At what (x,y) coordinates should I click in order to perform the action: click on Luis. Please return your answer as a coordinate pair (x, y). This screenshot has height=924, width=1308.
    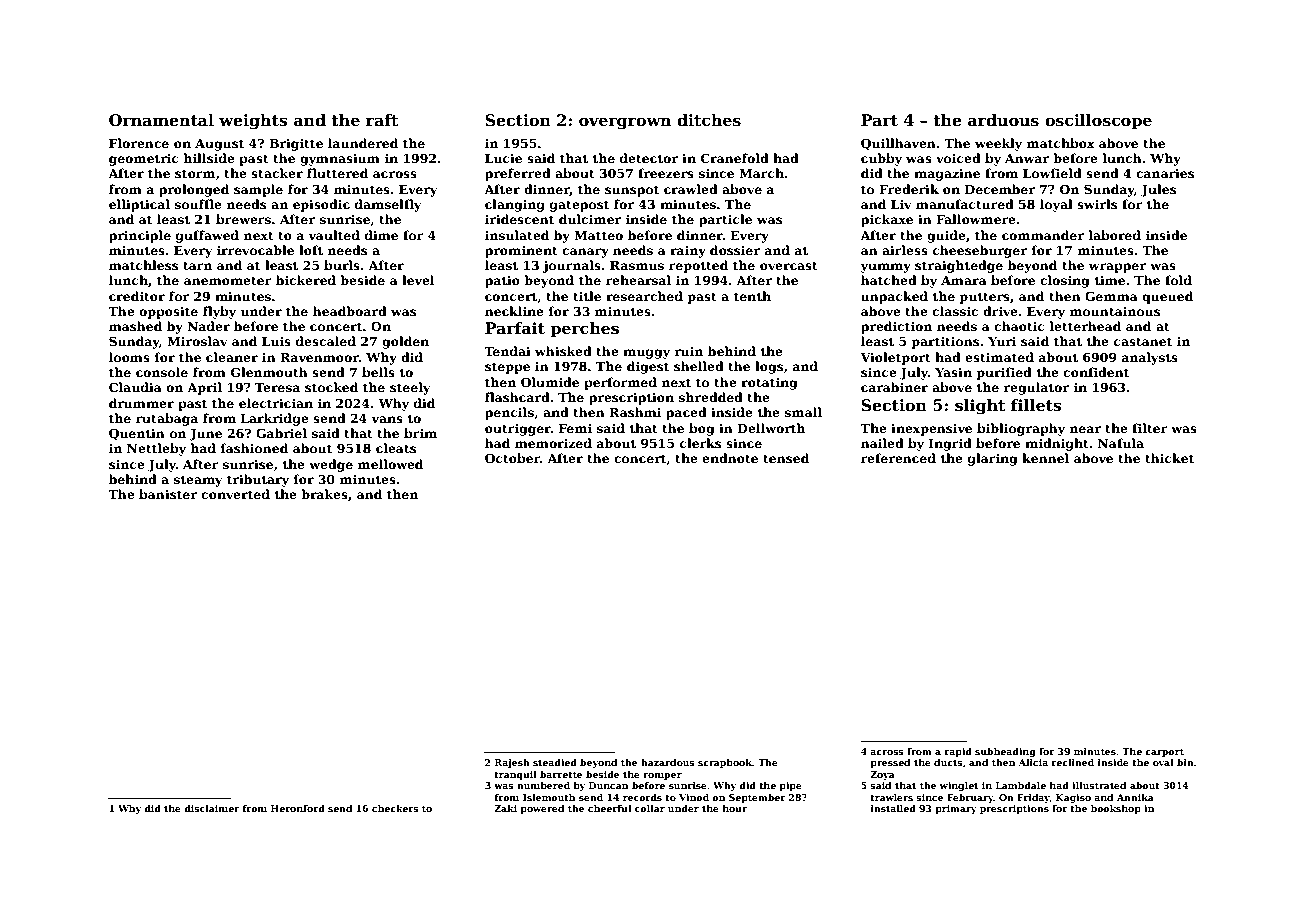
    Looking at the image, I should click on (276, 341).
